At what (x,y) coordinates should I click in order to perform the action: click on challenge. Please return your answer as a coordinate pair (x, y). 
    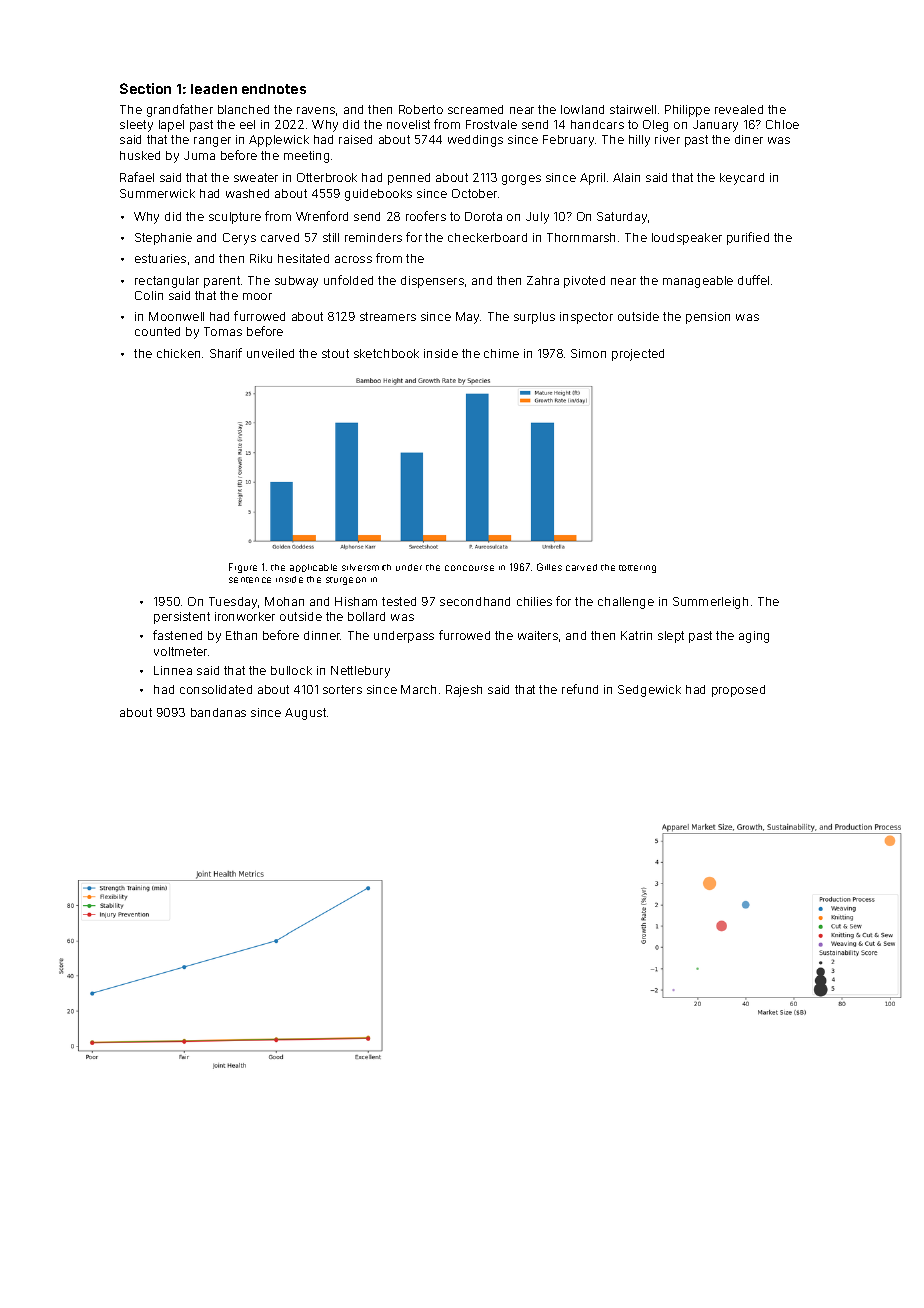
    Looking at the image, I should click on (626, 603).
